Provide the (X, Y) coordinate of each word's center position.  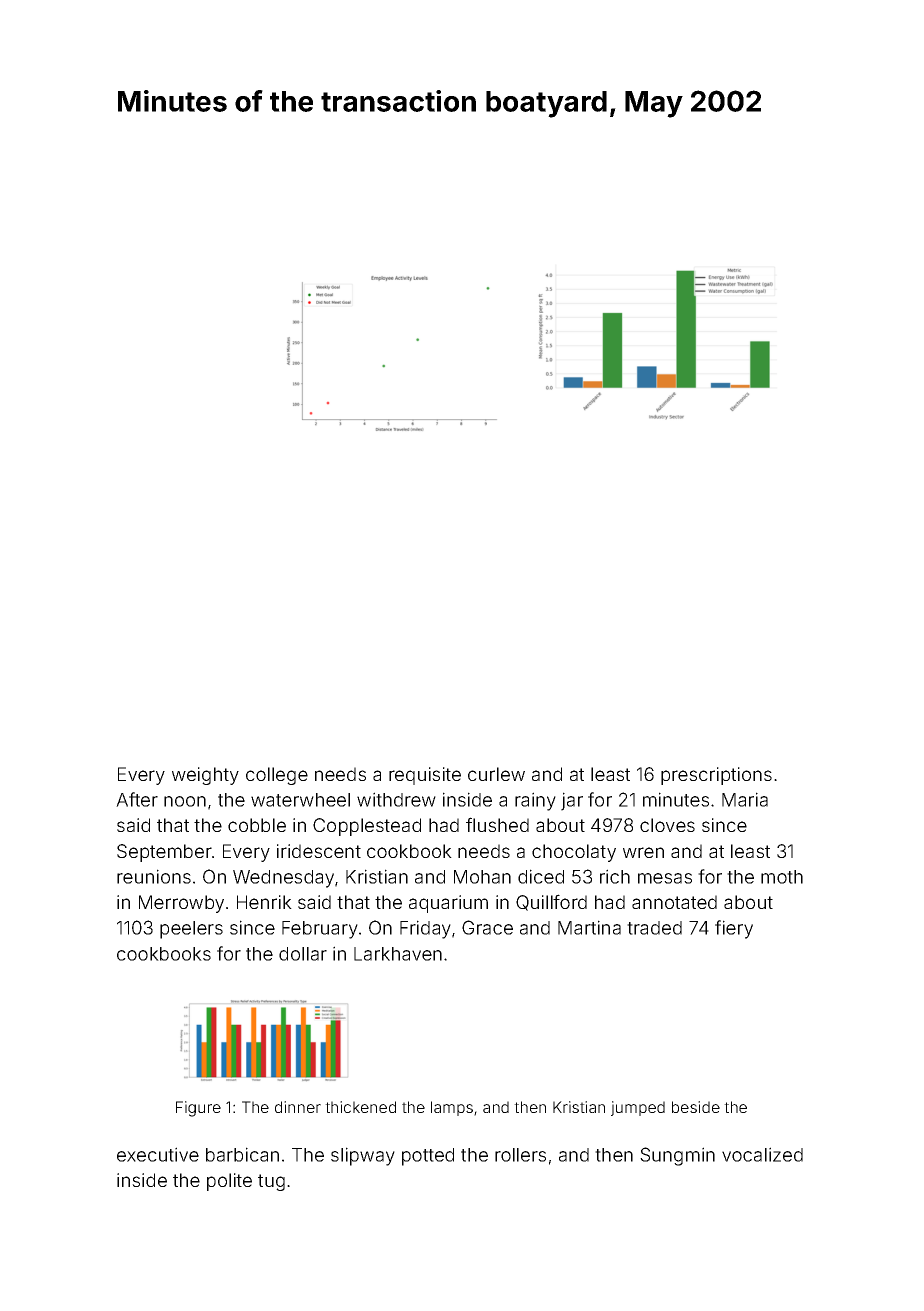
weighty (205, 776)
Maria (745, 799)
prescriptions (716, 776)
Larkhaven (398, 954)
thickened (360, 1107)
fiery (734, 929)
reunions (154, 876)
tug (271, 1182)
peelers (191, 930)
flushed (497, 824)
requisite (425, 776)
